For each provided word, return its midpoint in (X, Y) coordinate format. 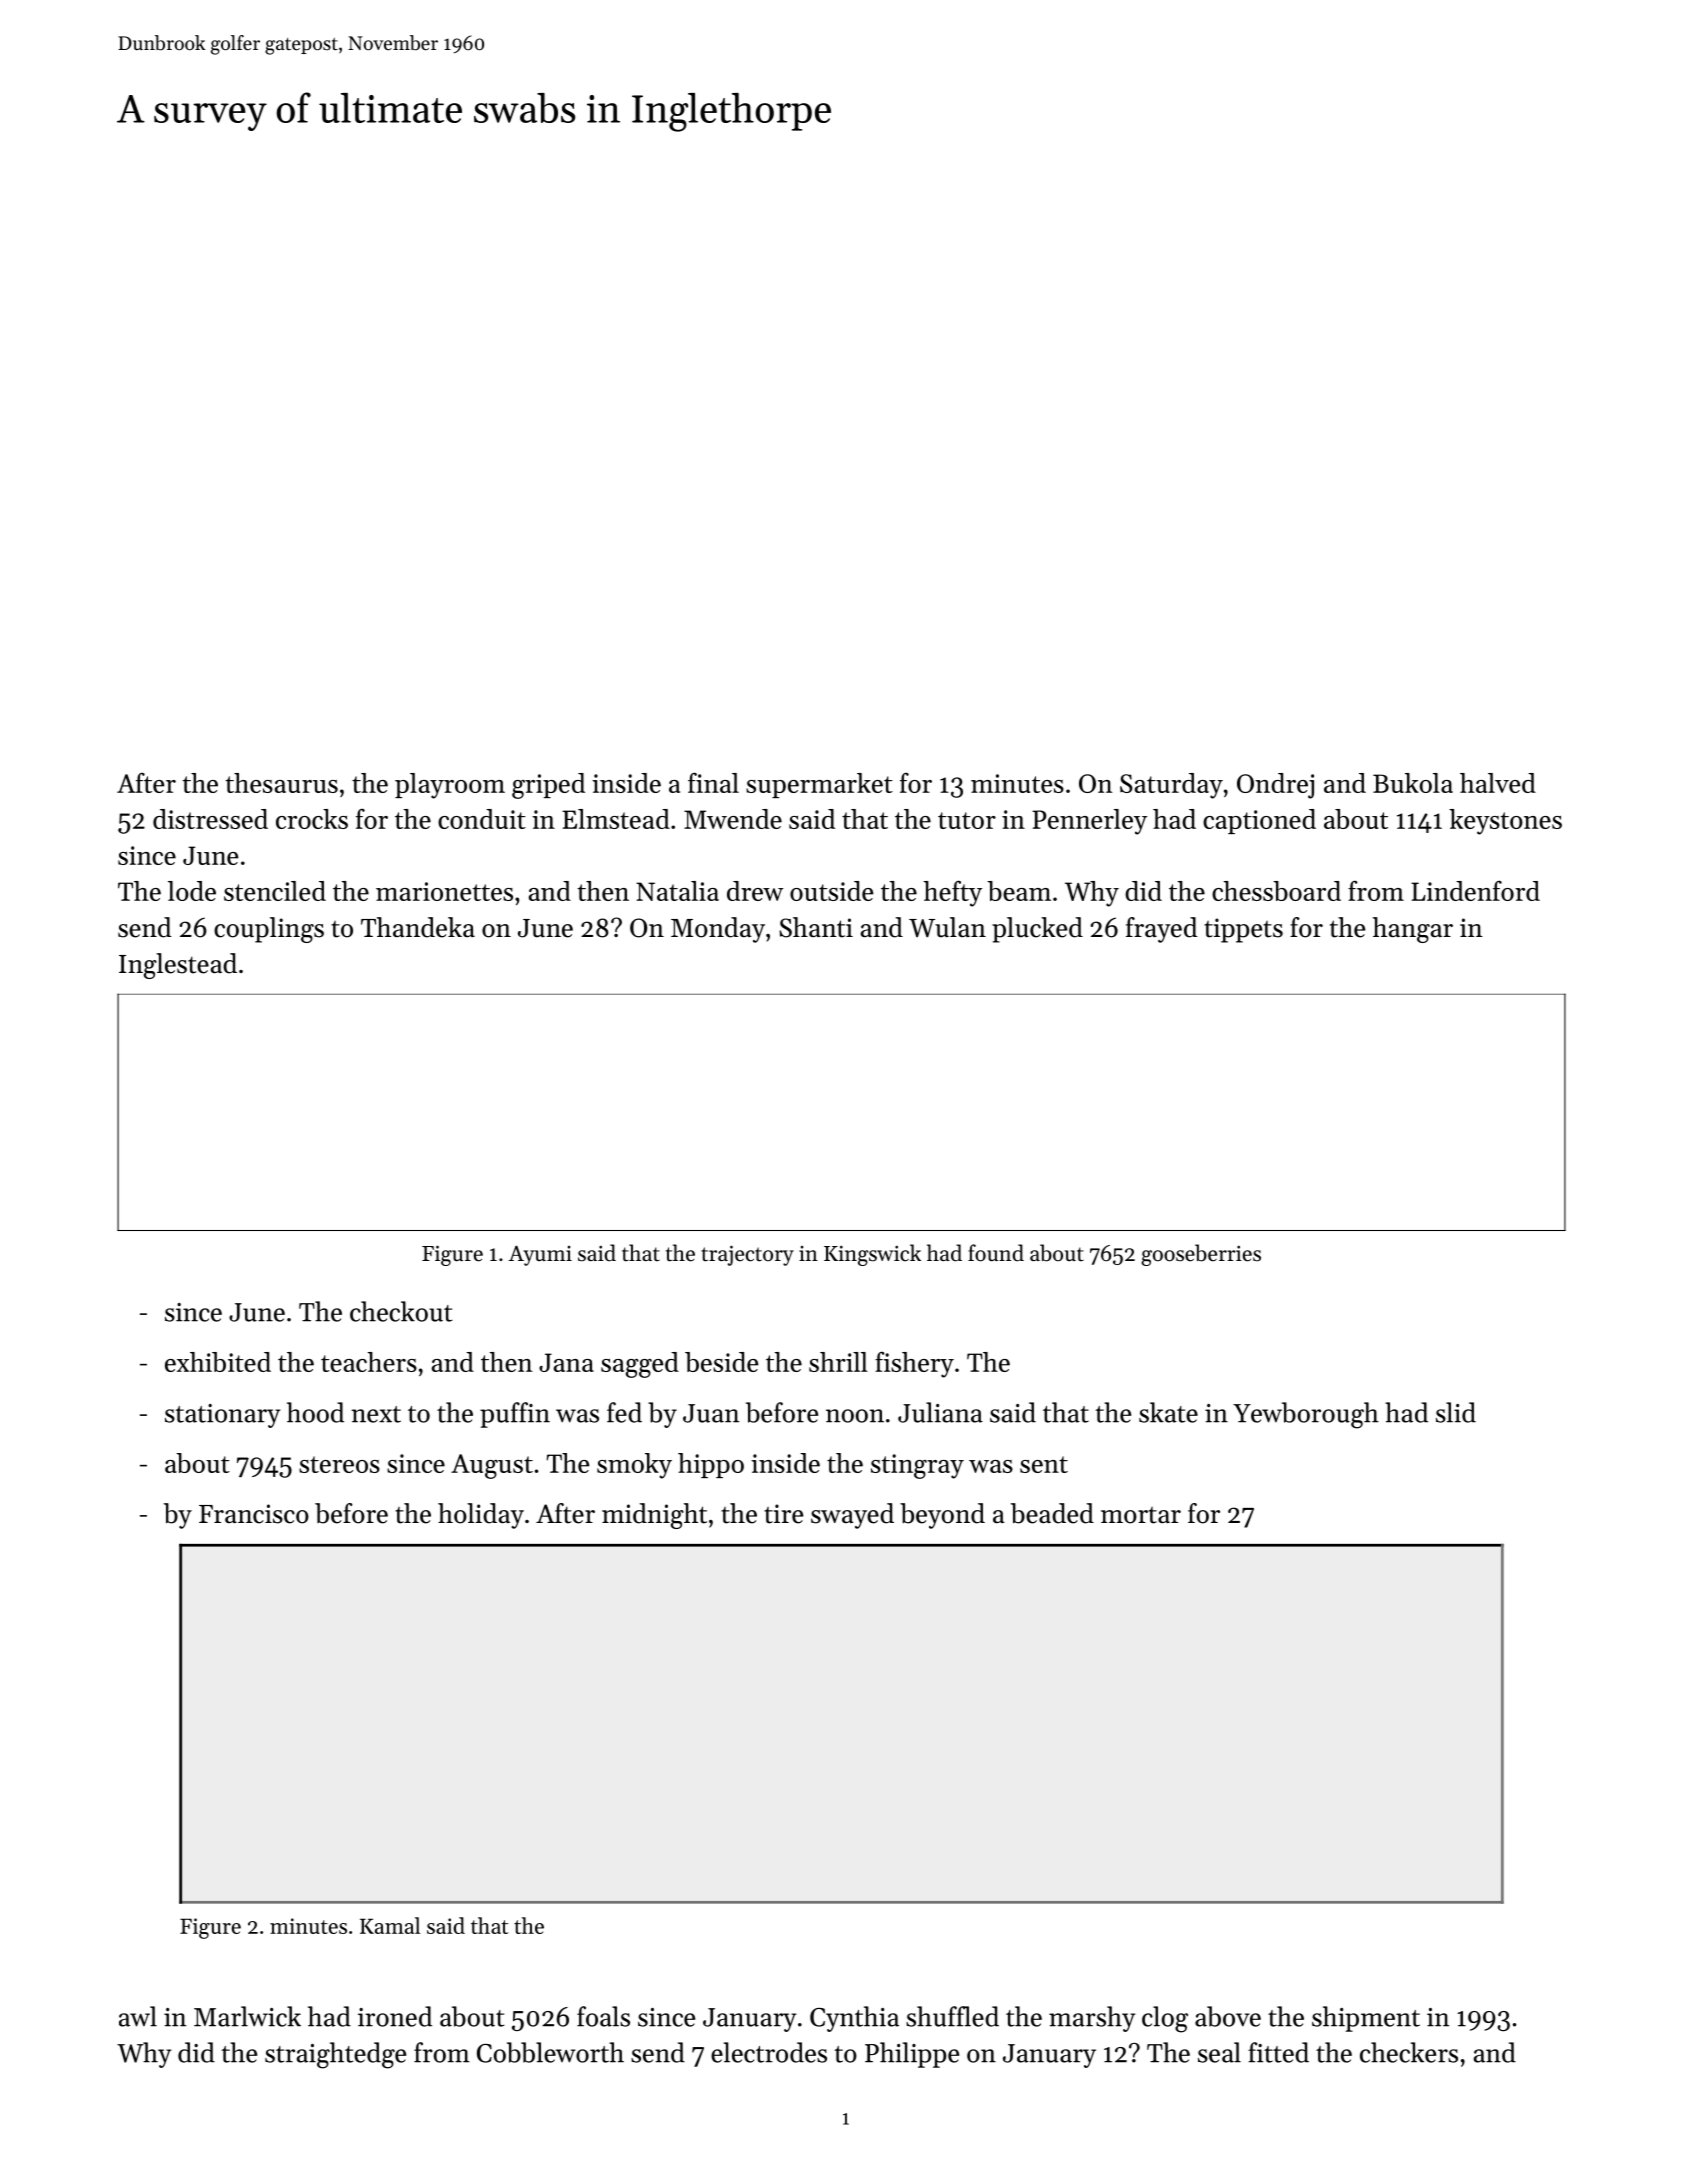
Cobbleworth (550, 2052)
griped (548, 786)
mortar (1141, 1515)
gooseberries (1201, 1255)
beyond (942, 1516)
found (996, 1253)
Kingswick (872, 1255)
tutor (967, 820)
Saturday (1171, 786)
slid (1456, 1412)
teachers (369, 1362)
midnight (654, 1516)
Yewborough (1306, 1415)
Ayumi (540, 1255)
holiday (481, 1516)
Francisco (254, 1514)
